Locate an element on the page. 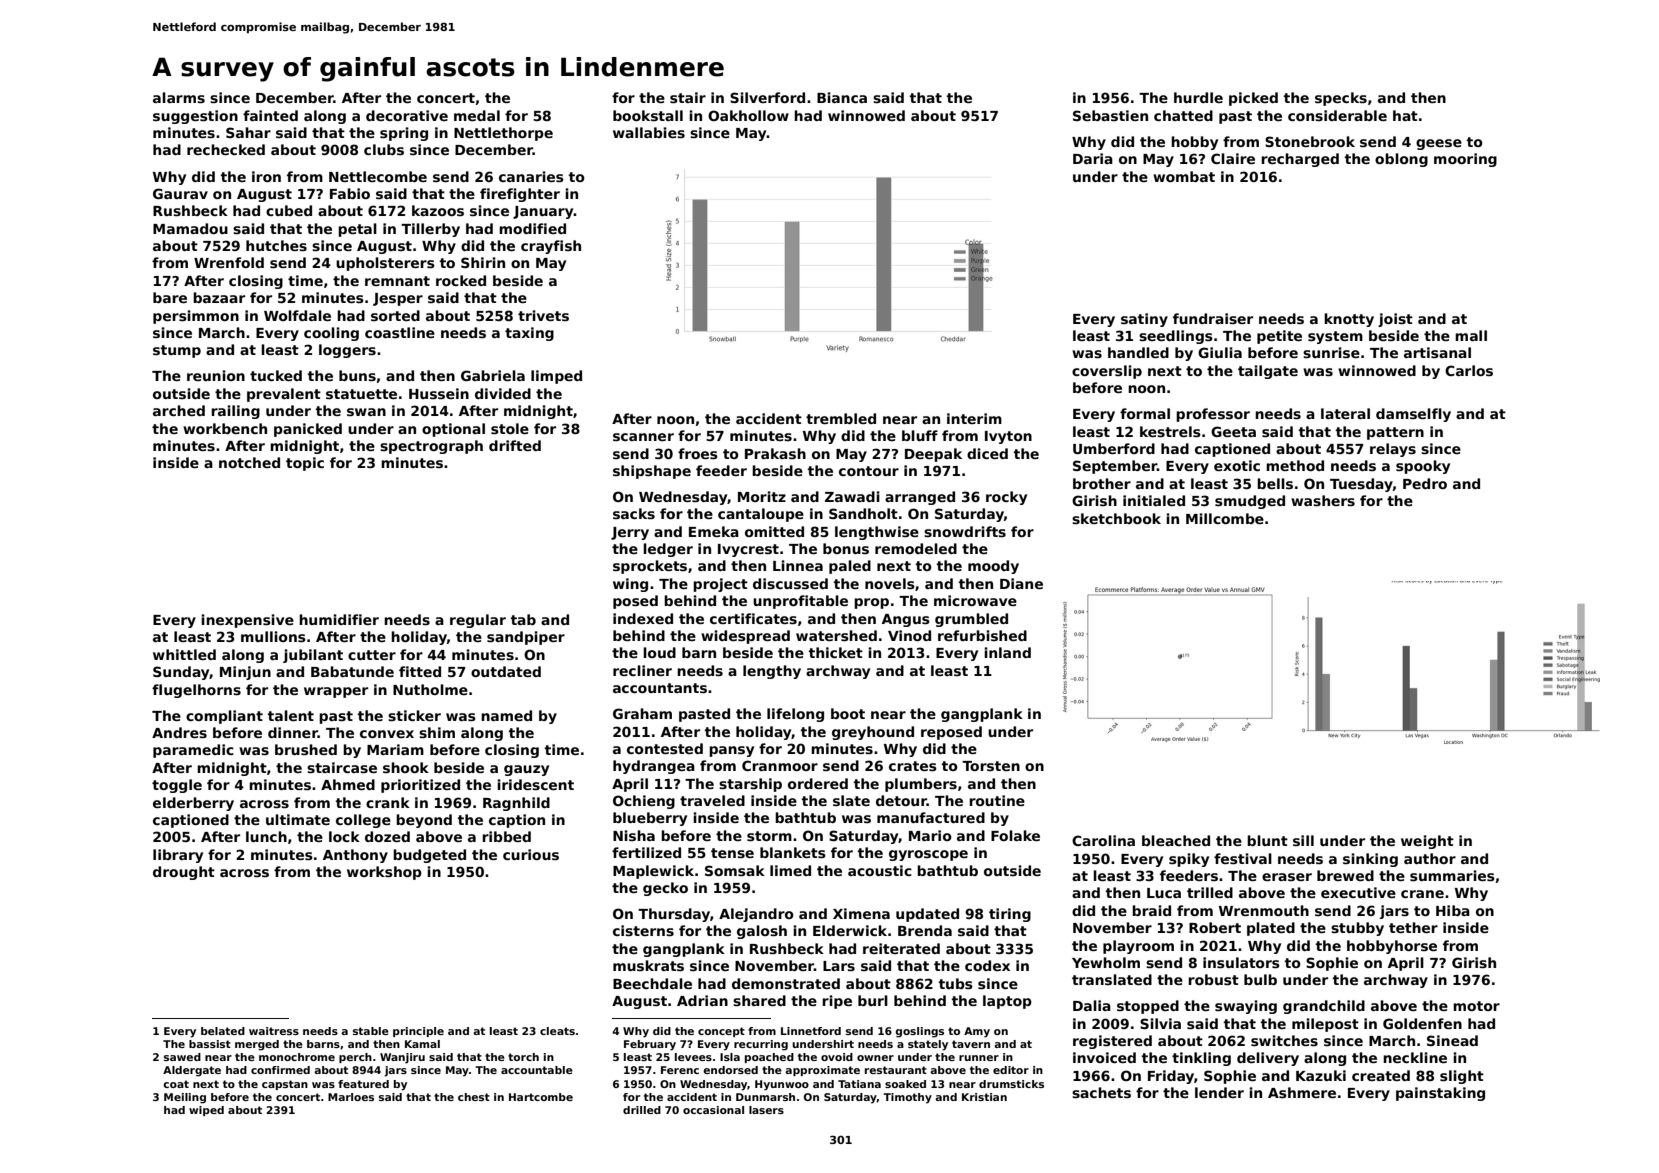 The height and width of the document is (1173, 1659). oblong is located at coordinates (1401, 160).
